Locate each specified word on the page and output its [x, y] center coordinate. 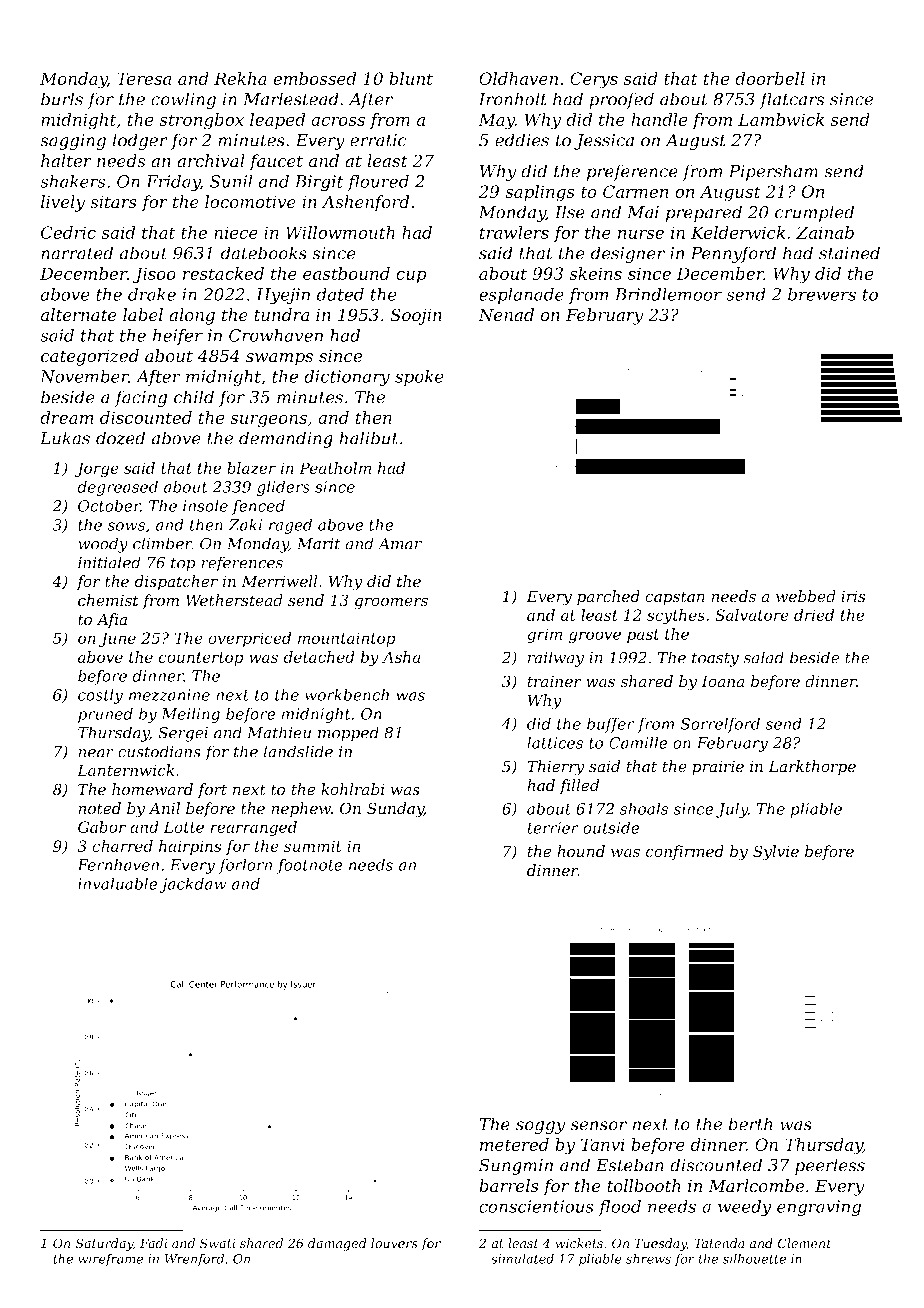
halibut [368, 438]
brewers [822, 294]
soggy [540, 1127]
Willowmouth [340, 232]
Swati [217, 1243]
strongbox [201, 121]
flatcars [792, 100]
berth [751, 1124]
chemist [108, 600]
